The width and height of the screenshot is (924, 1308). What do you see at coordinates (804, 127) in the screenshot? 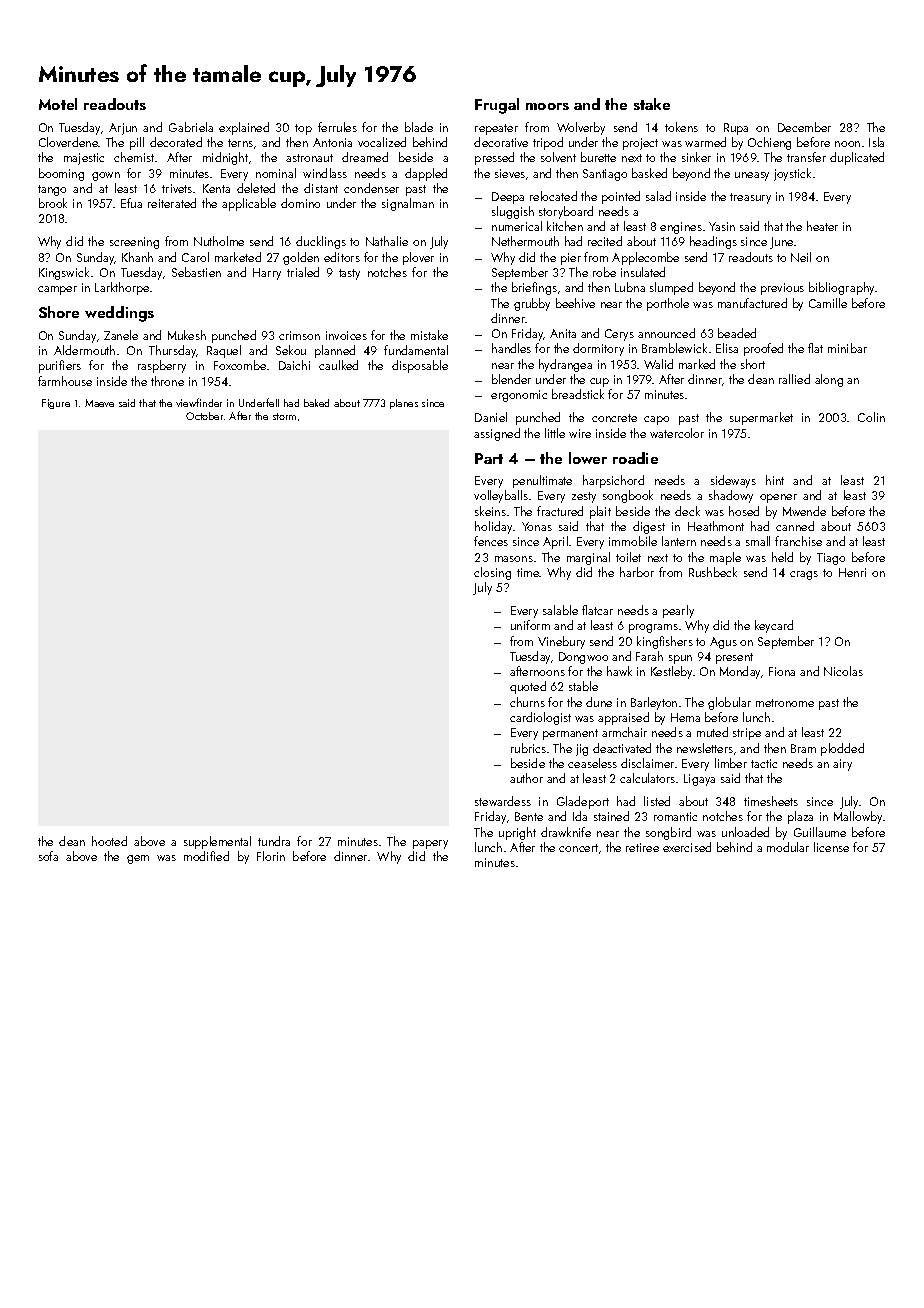
I see `December` at bounding box center [804, 127].
